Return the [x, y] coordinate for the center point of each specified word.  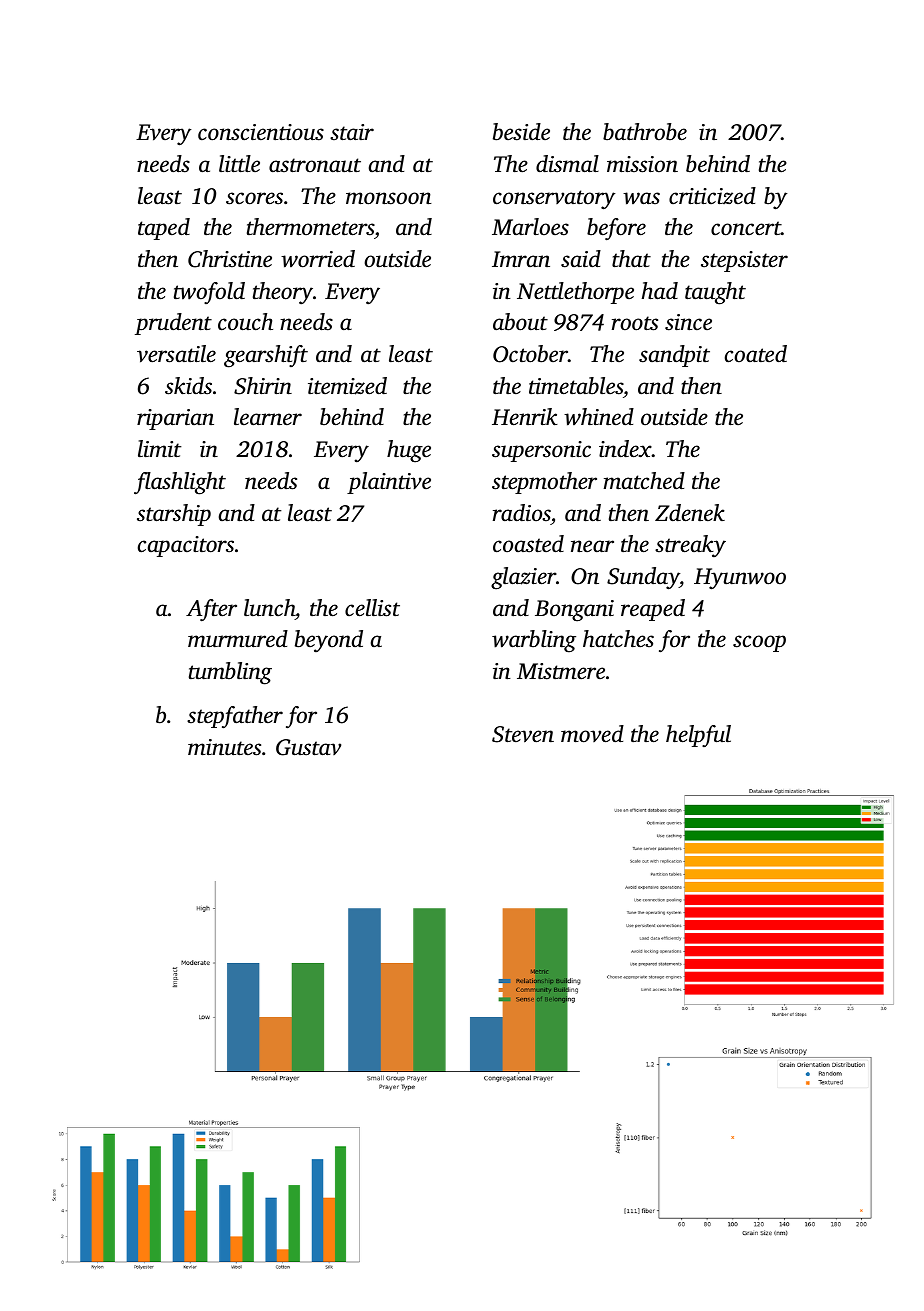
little [239, 163]
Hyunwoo [740, 579]
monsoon [389, 198]
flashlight [180, 483]
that [631, 259]
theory [283, 293]
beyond [329, 641]
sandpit [674, 356]
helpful [698, 736]
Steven [523, 734]
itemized [347, 386]
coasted [528, 544]
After [211, 610]
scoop [759, 643]
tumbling [230, 673]
